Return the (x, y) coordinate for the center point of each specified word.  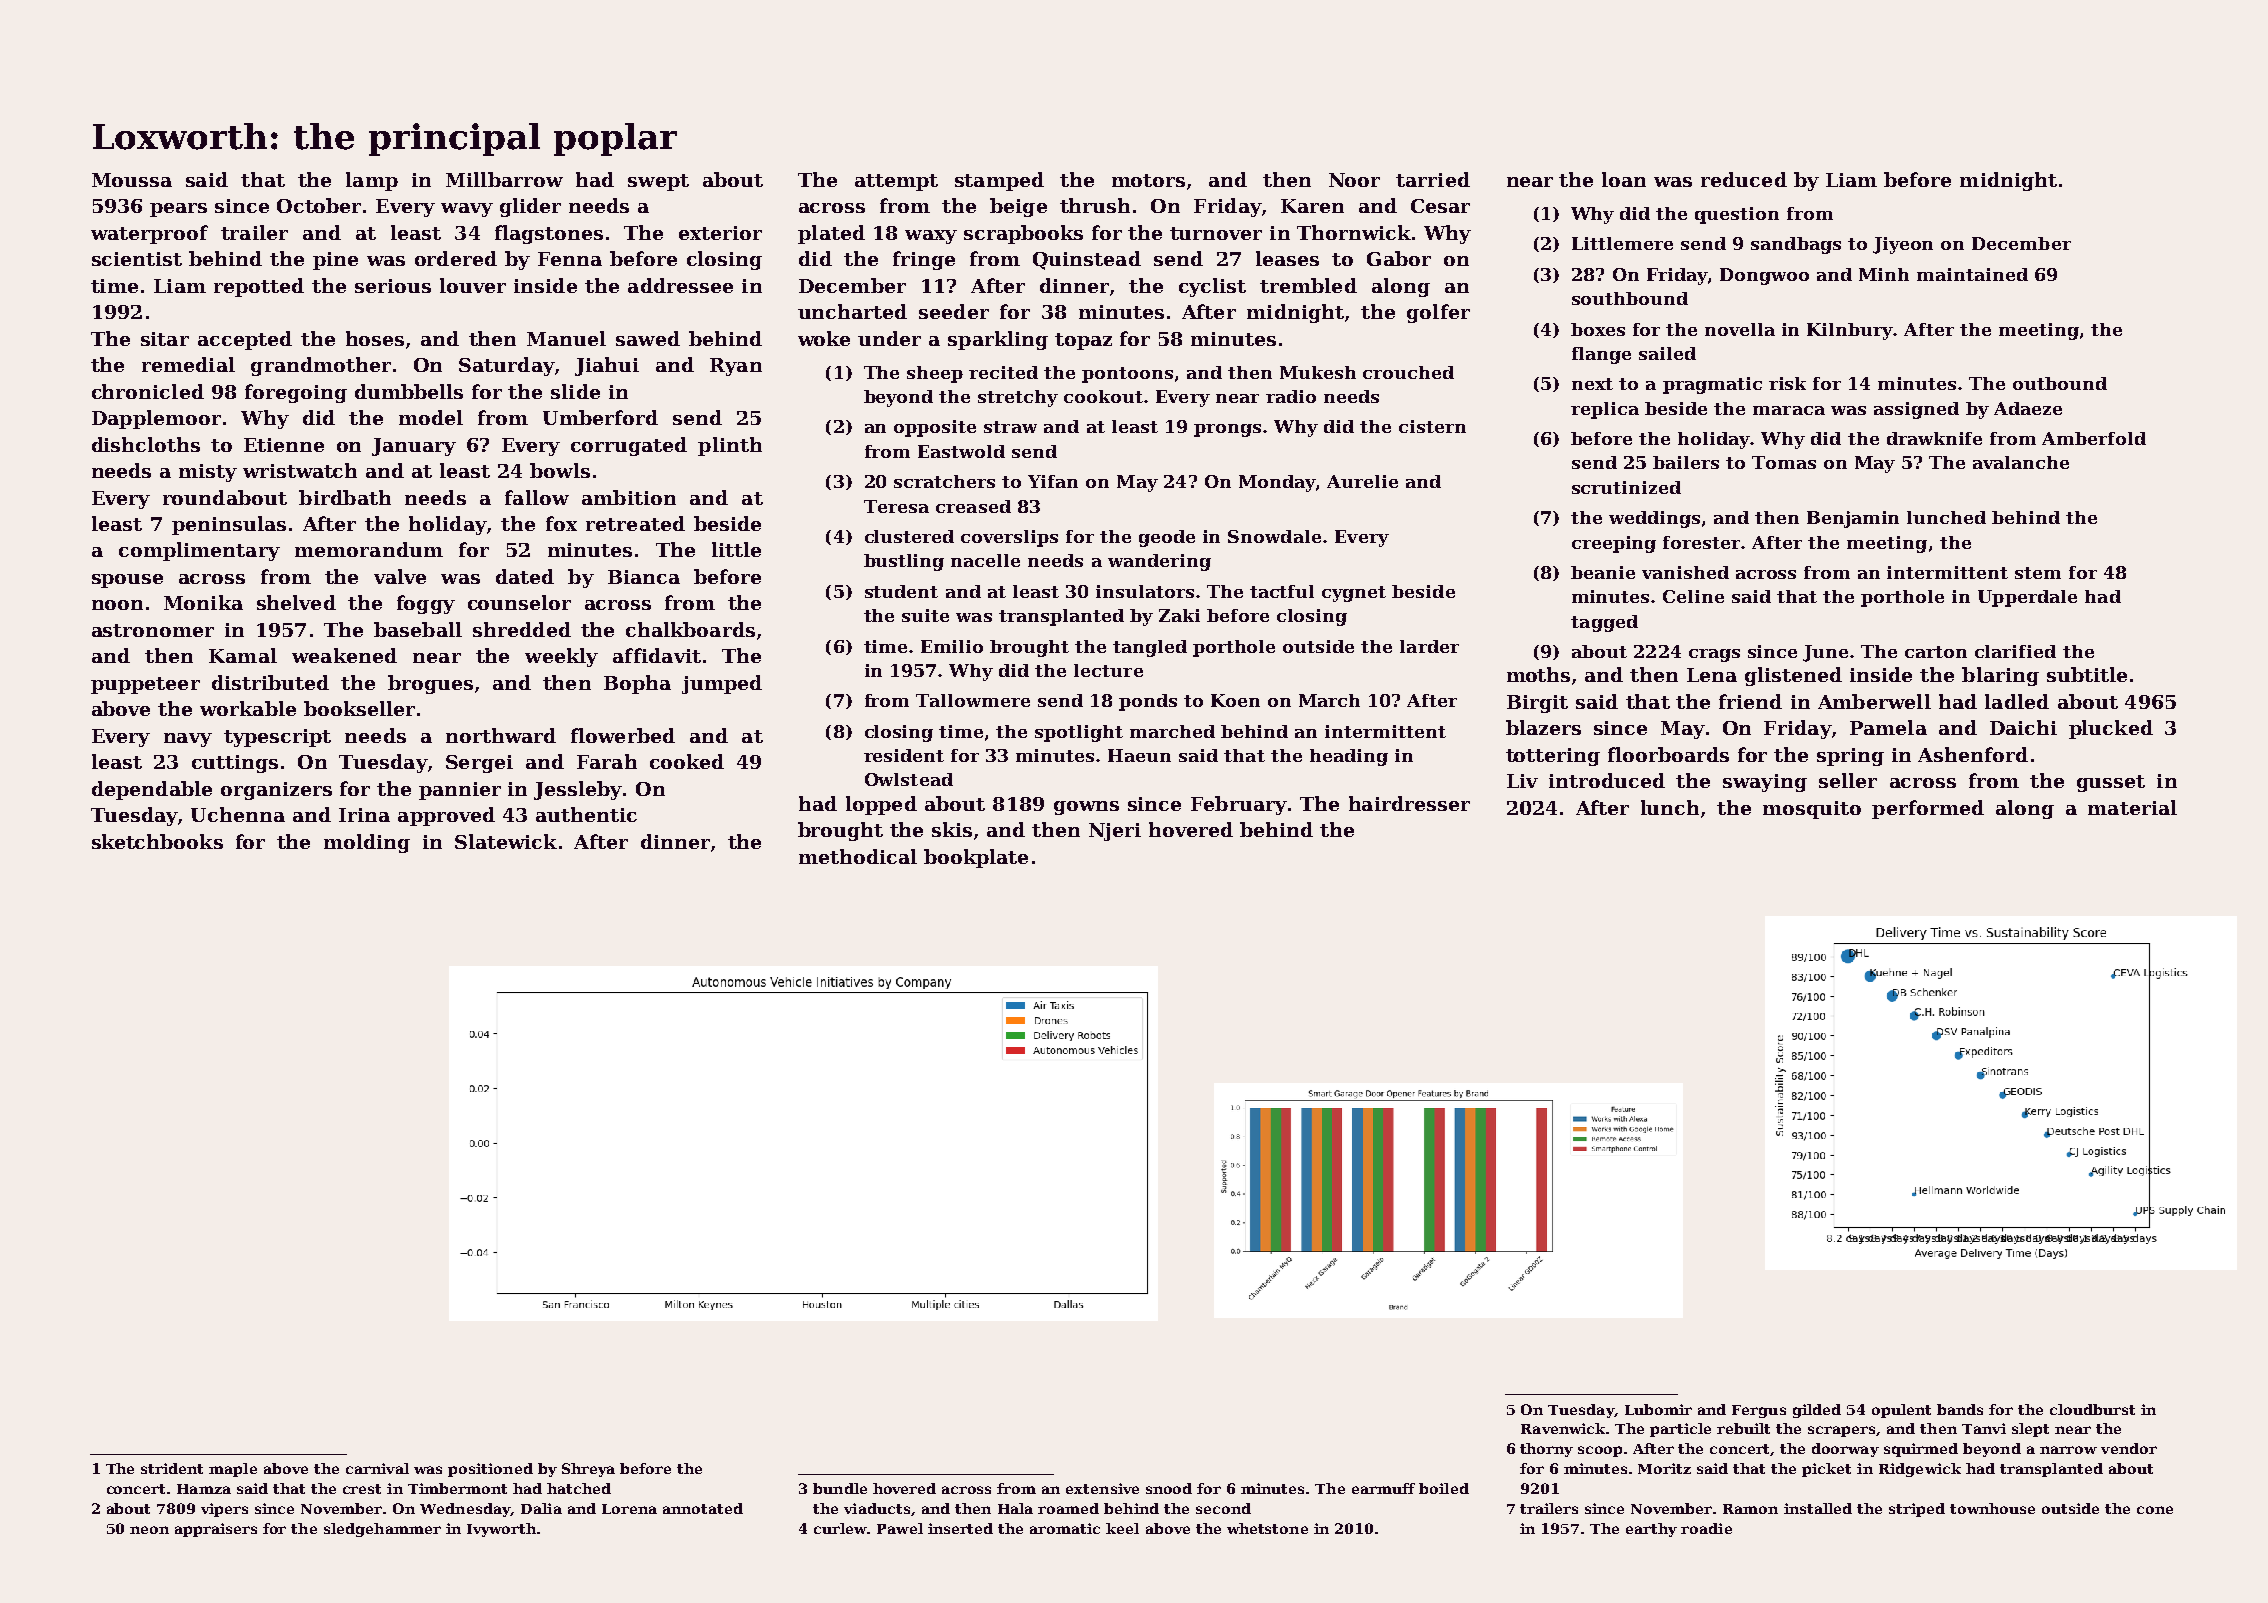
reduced (1744, 179)
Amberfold (2094, 438)
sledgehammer (382, 1530)
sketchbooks (157, 841)
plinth (730, 446)
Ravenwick (1563, 1428)
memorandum (369, 549)
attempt (896, 182)
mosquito (1812, 810)
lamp (372, 181)
